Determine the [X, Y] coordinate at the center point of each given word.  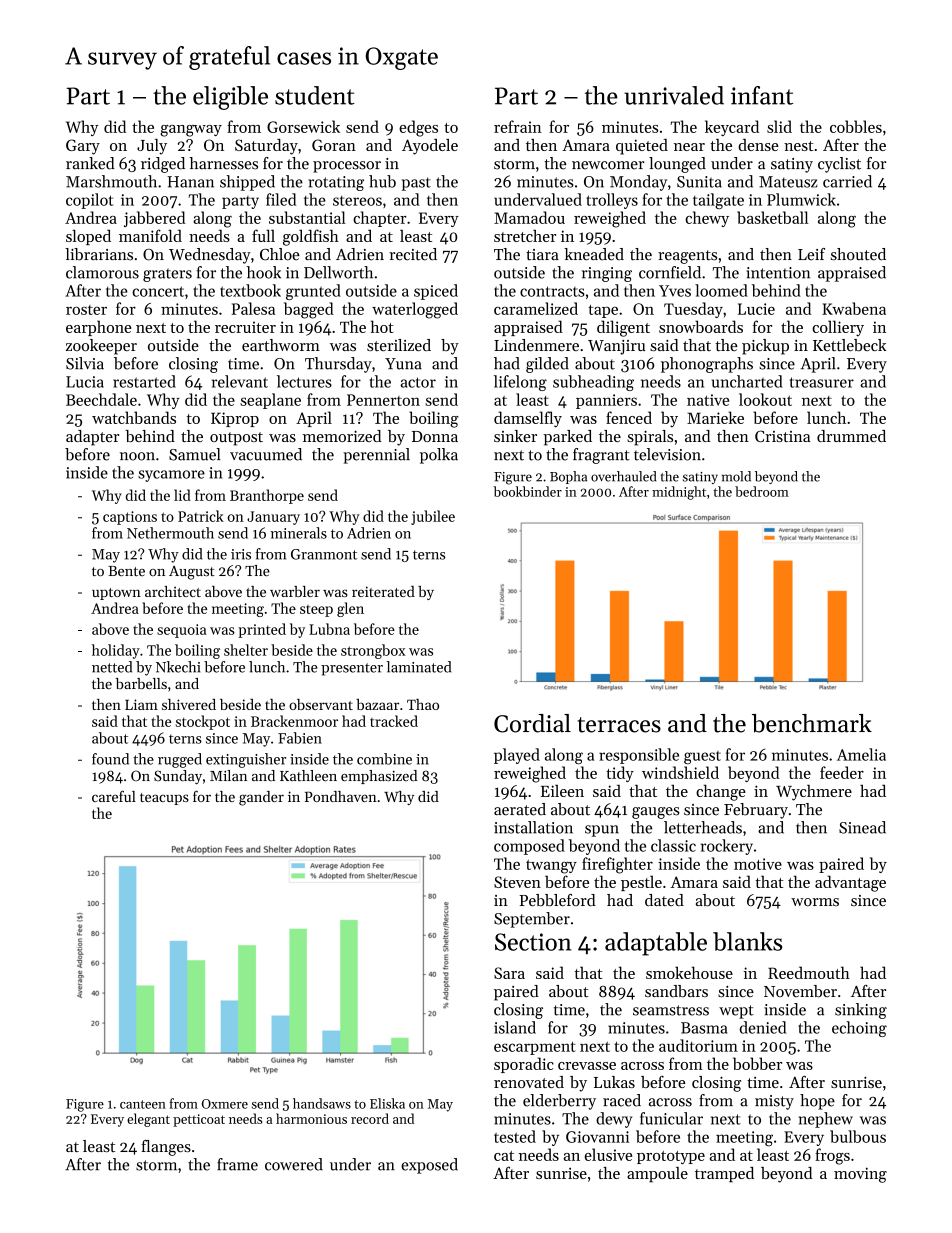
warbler [295, 591]
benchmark [812, 723]
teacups [164, 799]
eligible [230, 98]
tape [603, 311]
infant [762, 95]
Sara [509, 973]
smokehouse [689, 972]
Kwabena [854, 308]
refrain [518, 126]
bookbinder [527, 491]
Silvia [85, 363]
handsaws [322, 1103]
